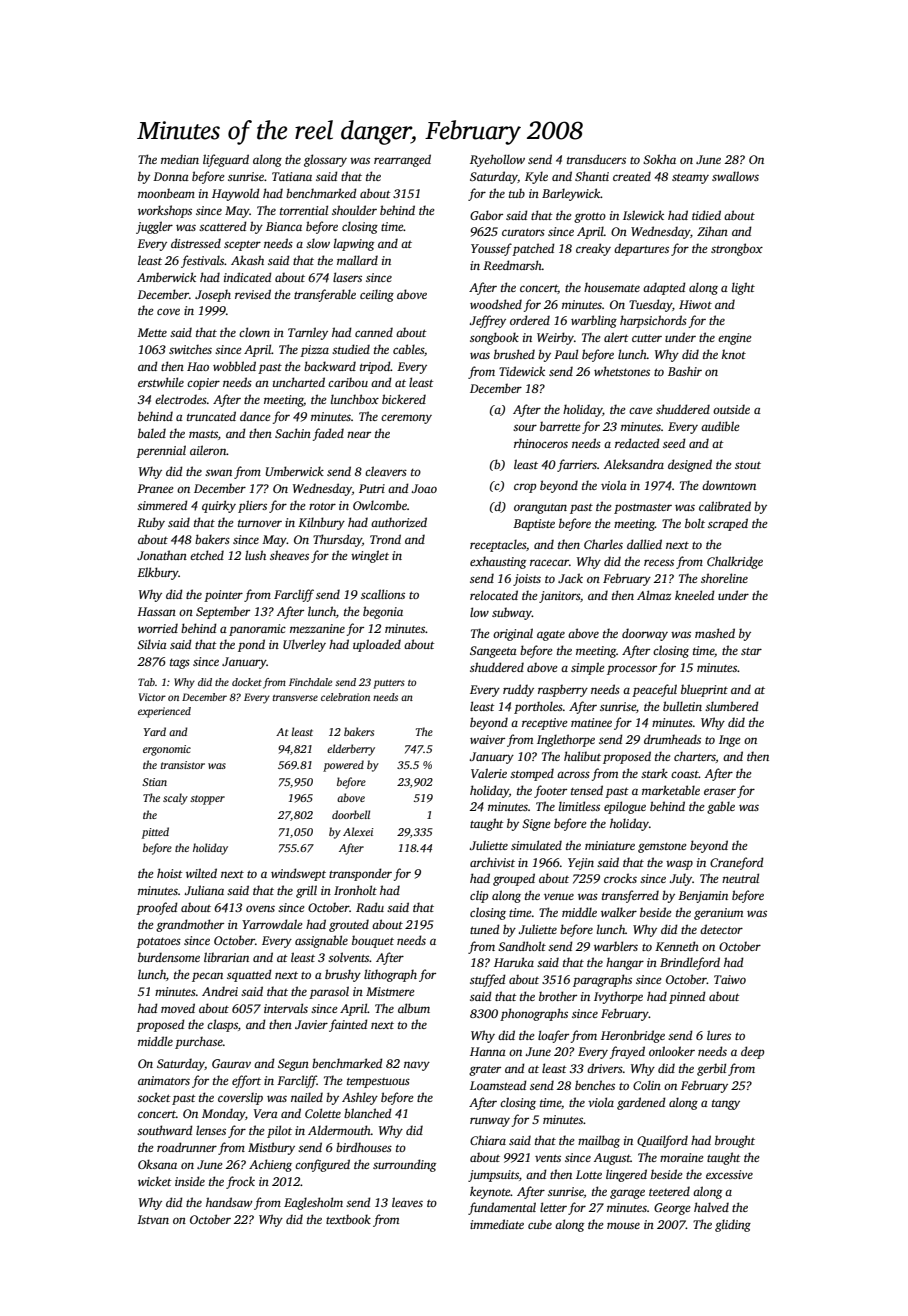 The width and height of the page is (908, 1316). What do you see at coordinates (704, 690) in the page?
I see `blueprint` at bounding box center [704, 690].
